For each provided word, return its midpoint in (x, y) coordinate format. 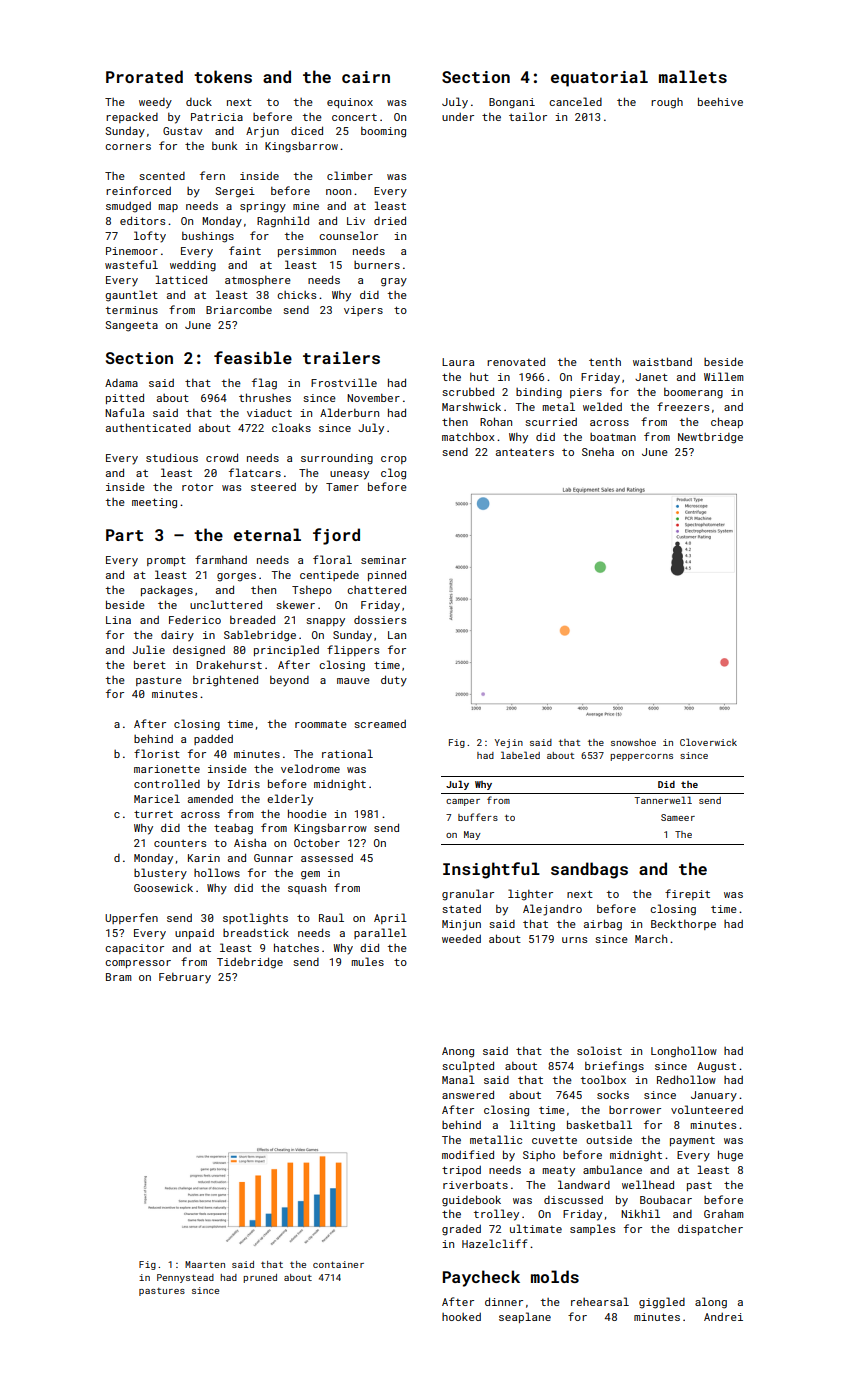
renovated (516, 361)
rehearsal (600, 1301)
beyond (289, 681)
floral (332, 559)
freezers (683, 406)
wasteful (131, 264)
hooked (461, 1317)
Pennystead (185, 1278)
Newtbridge (710, 438)
